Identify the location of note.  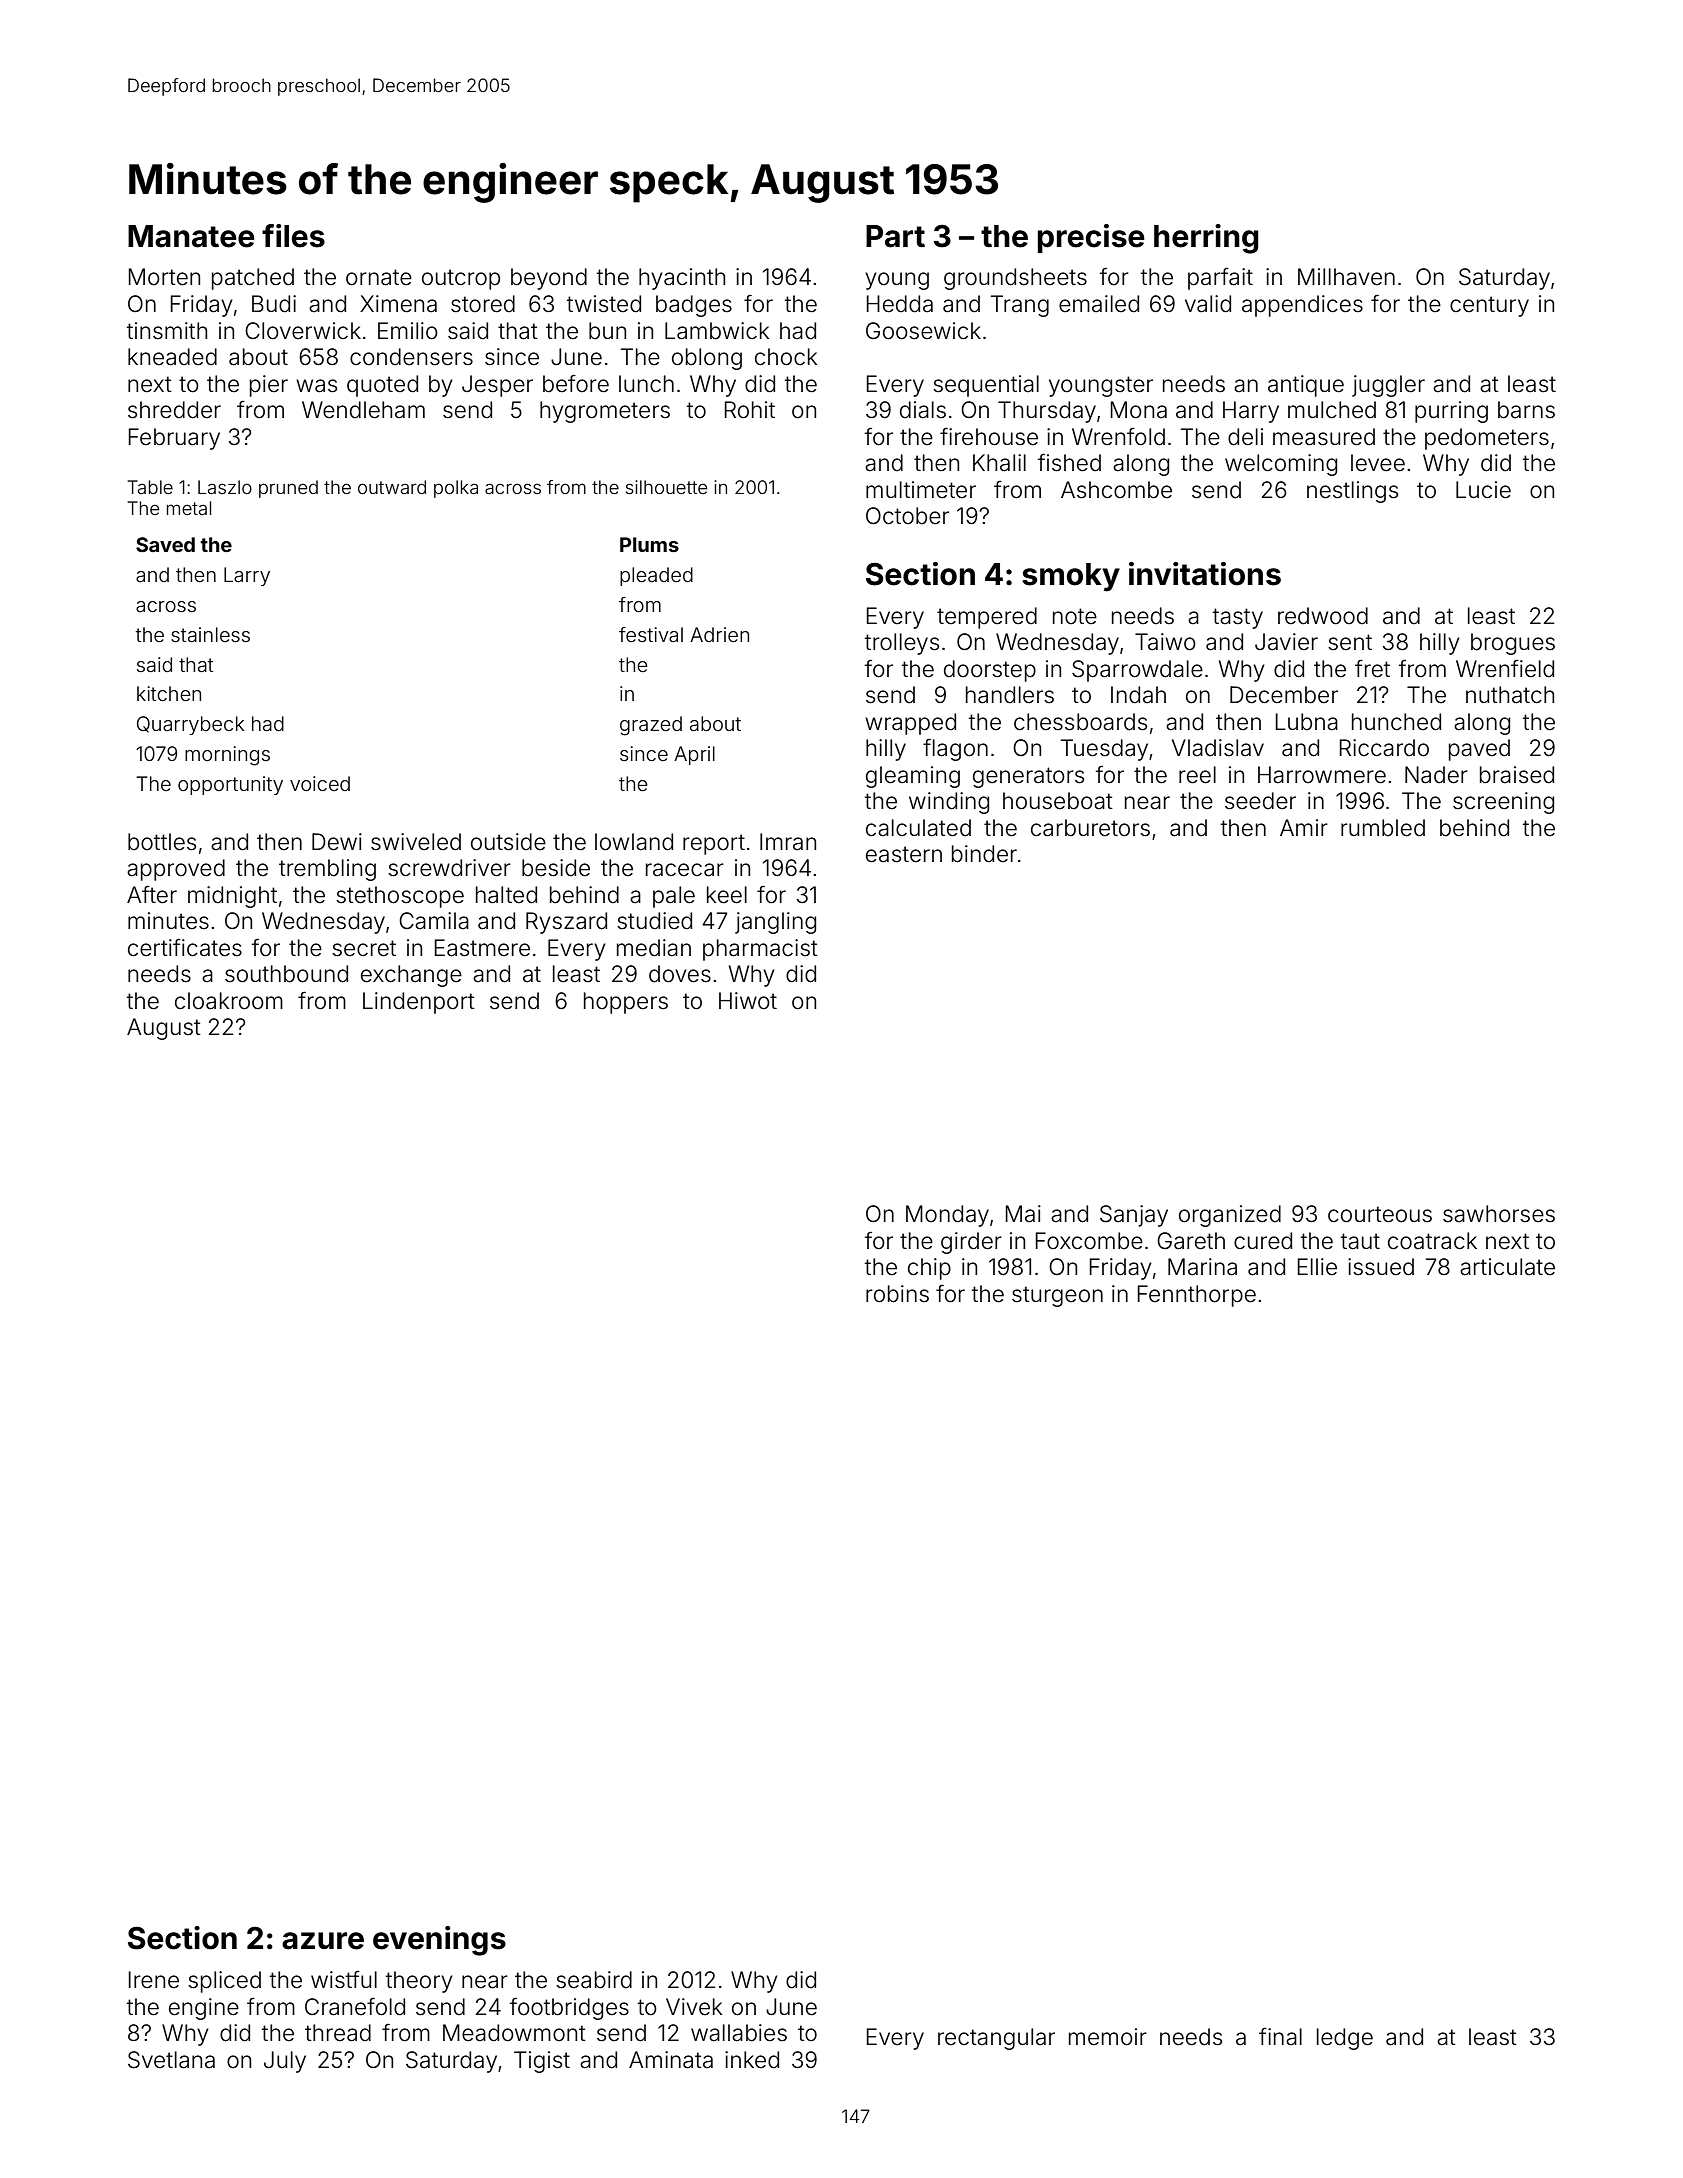
(1075, 616).
